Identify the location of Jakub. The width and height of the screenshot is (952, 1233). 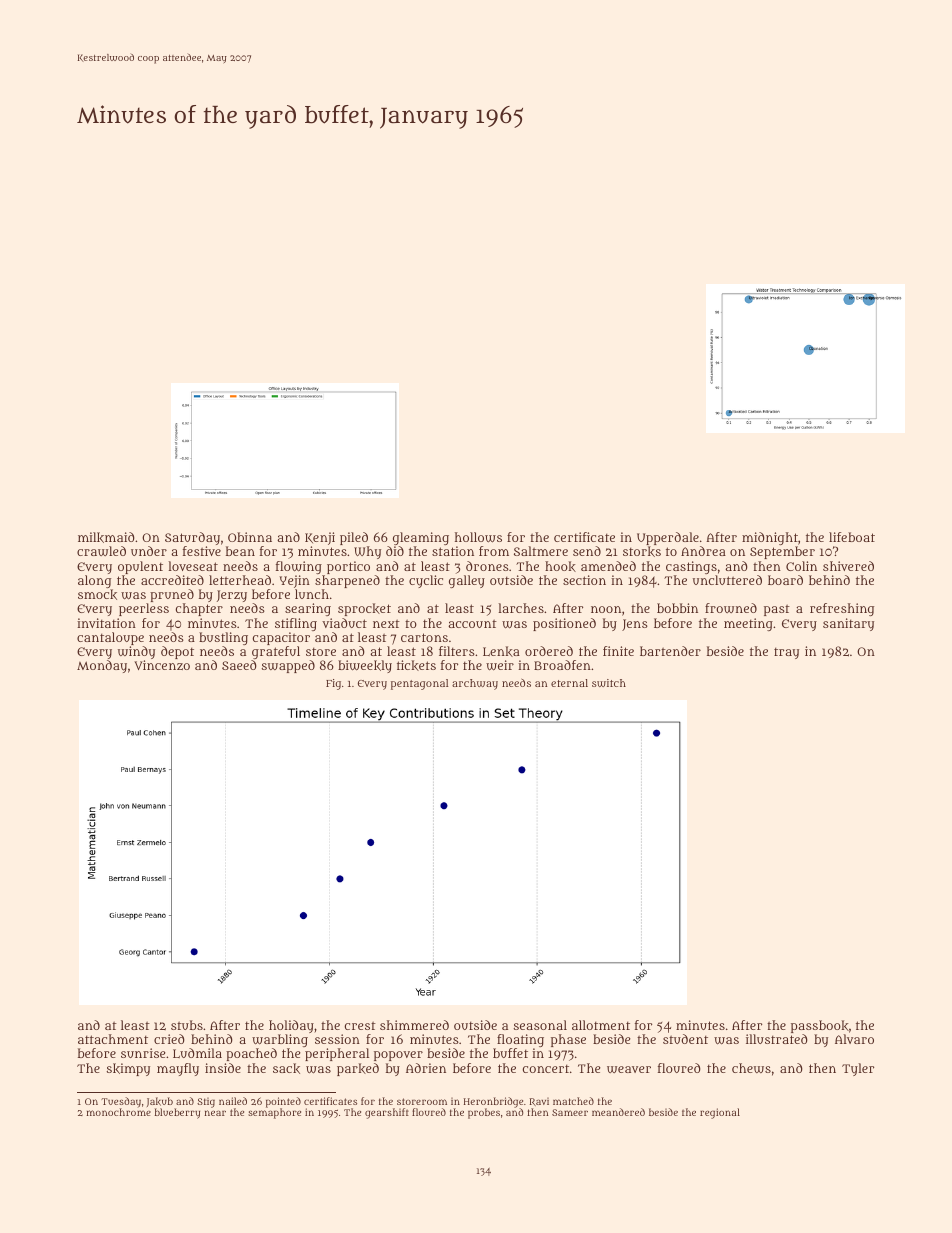
(160, 1102).
